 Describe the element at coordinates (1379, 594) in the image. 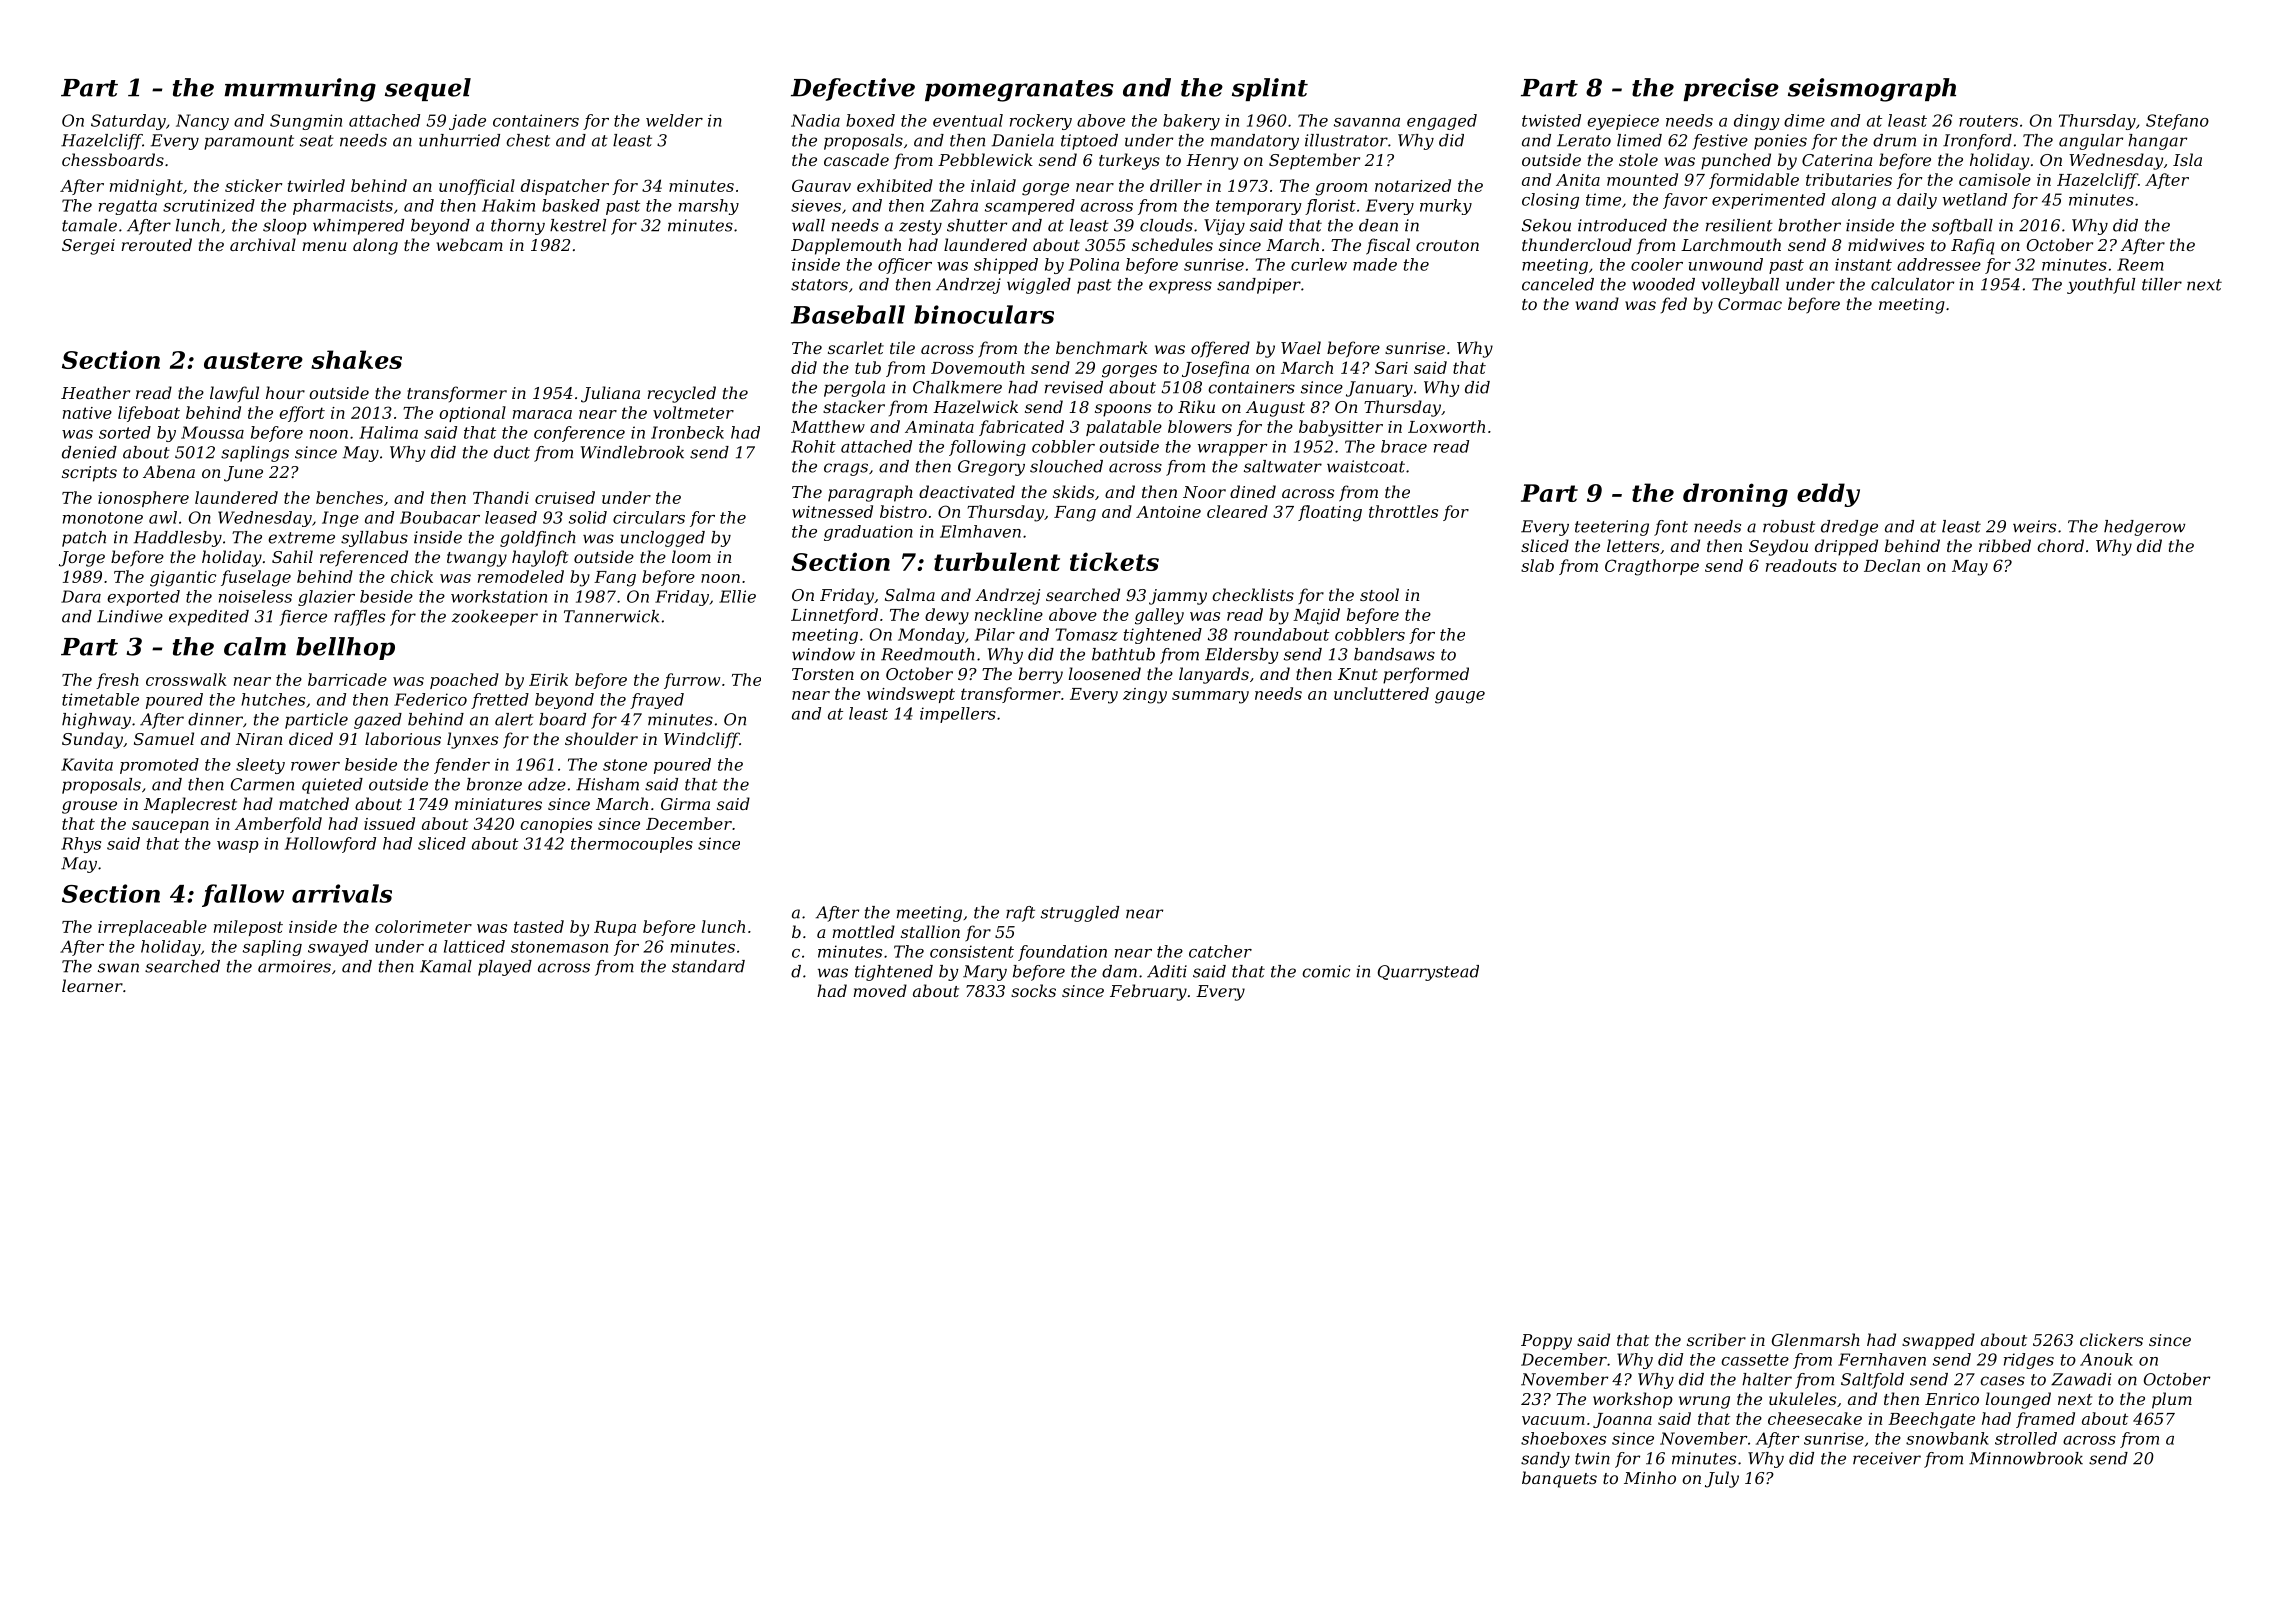

I see `stool` at that location.
